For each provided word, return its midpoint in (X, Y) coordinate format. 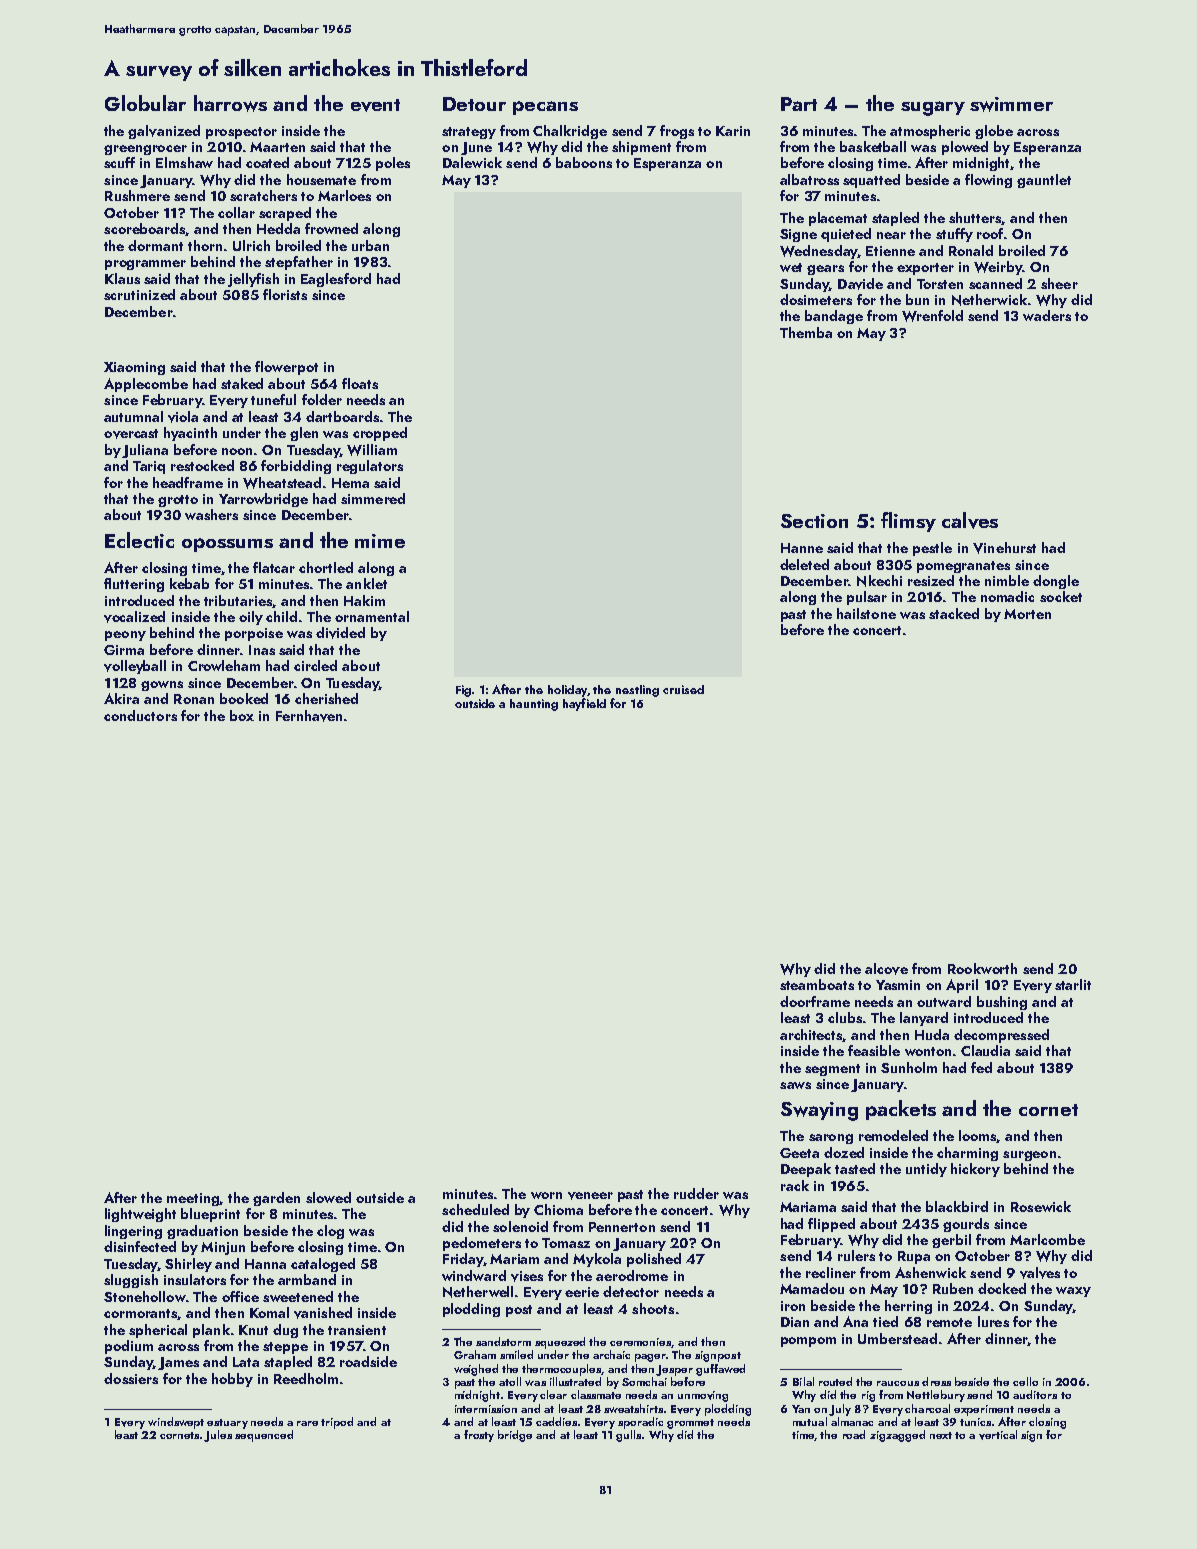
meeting (193, 1199)
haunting (534, 705)
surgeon (1029, 1156)
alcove (886, 969)
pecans (545, 108)
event (375, 105)
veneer (590, 1196)
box (242, 715)
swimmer (1011, 104)
